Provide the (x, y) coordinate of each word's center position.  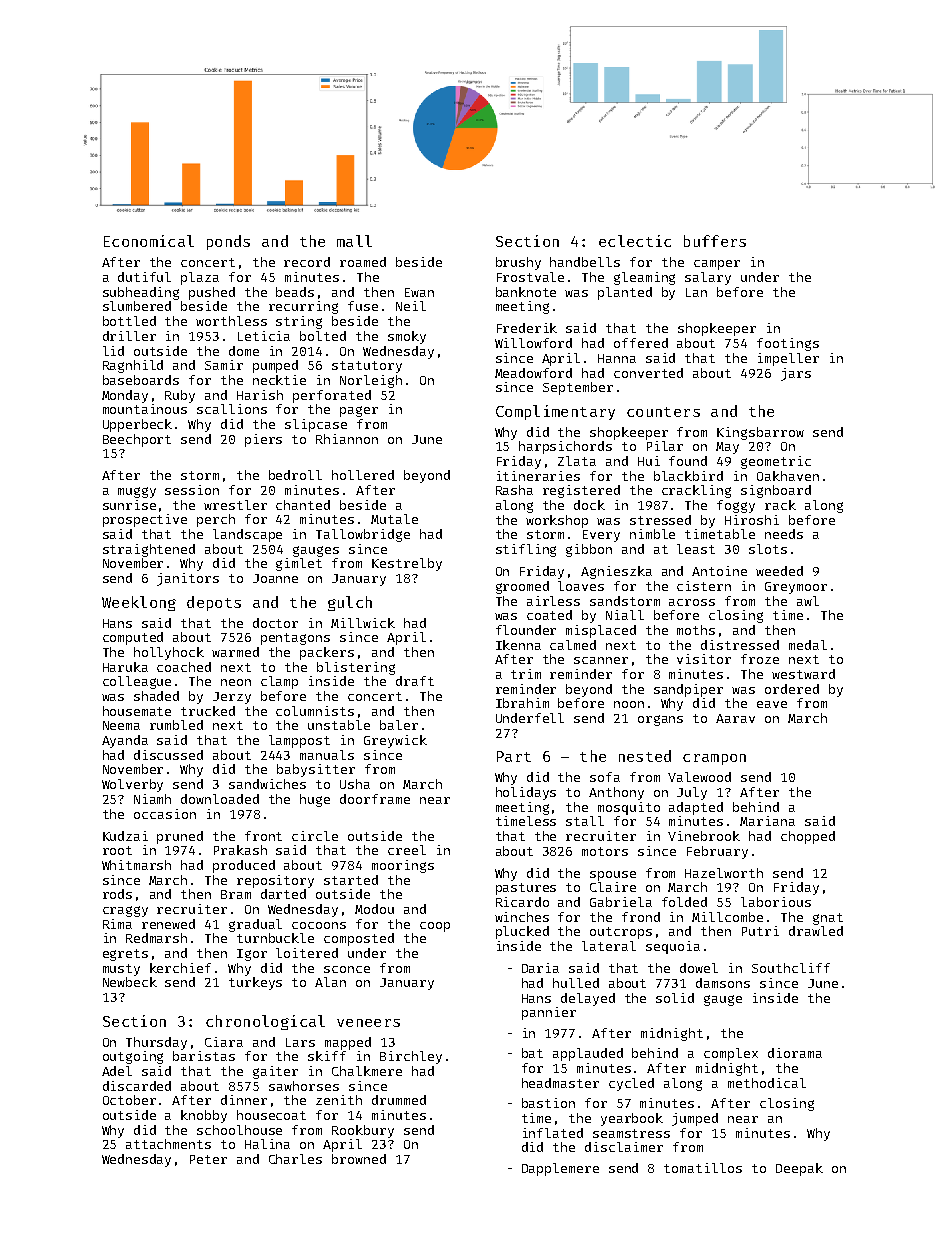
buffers (715, 241)
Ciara (224, 1042)
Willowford (533, 343)
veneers (368, 1023)
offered (641, 343)
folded (684, 902)
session (192, 490)
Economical (149, 241)
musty (121, 970)
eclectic (635, 241)
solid (675, 998)
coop (435, 927)
